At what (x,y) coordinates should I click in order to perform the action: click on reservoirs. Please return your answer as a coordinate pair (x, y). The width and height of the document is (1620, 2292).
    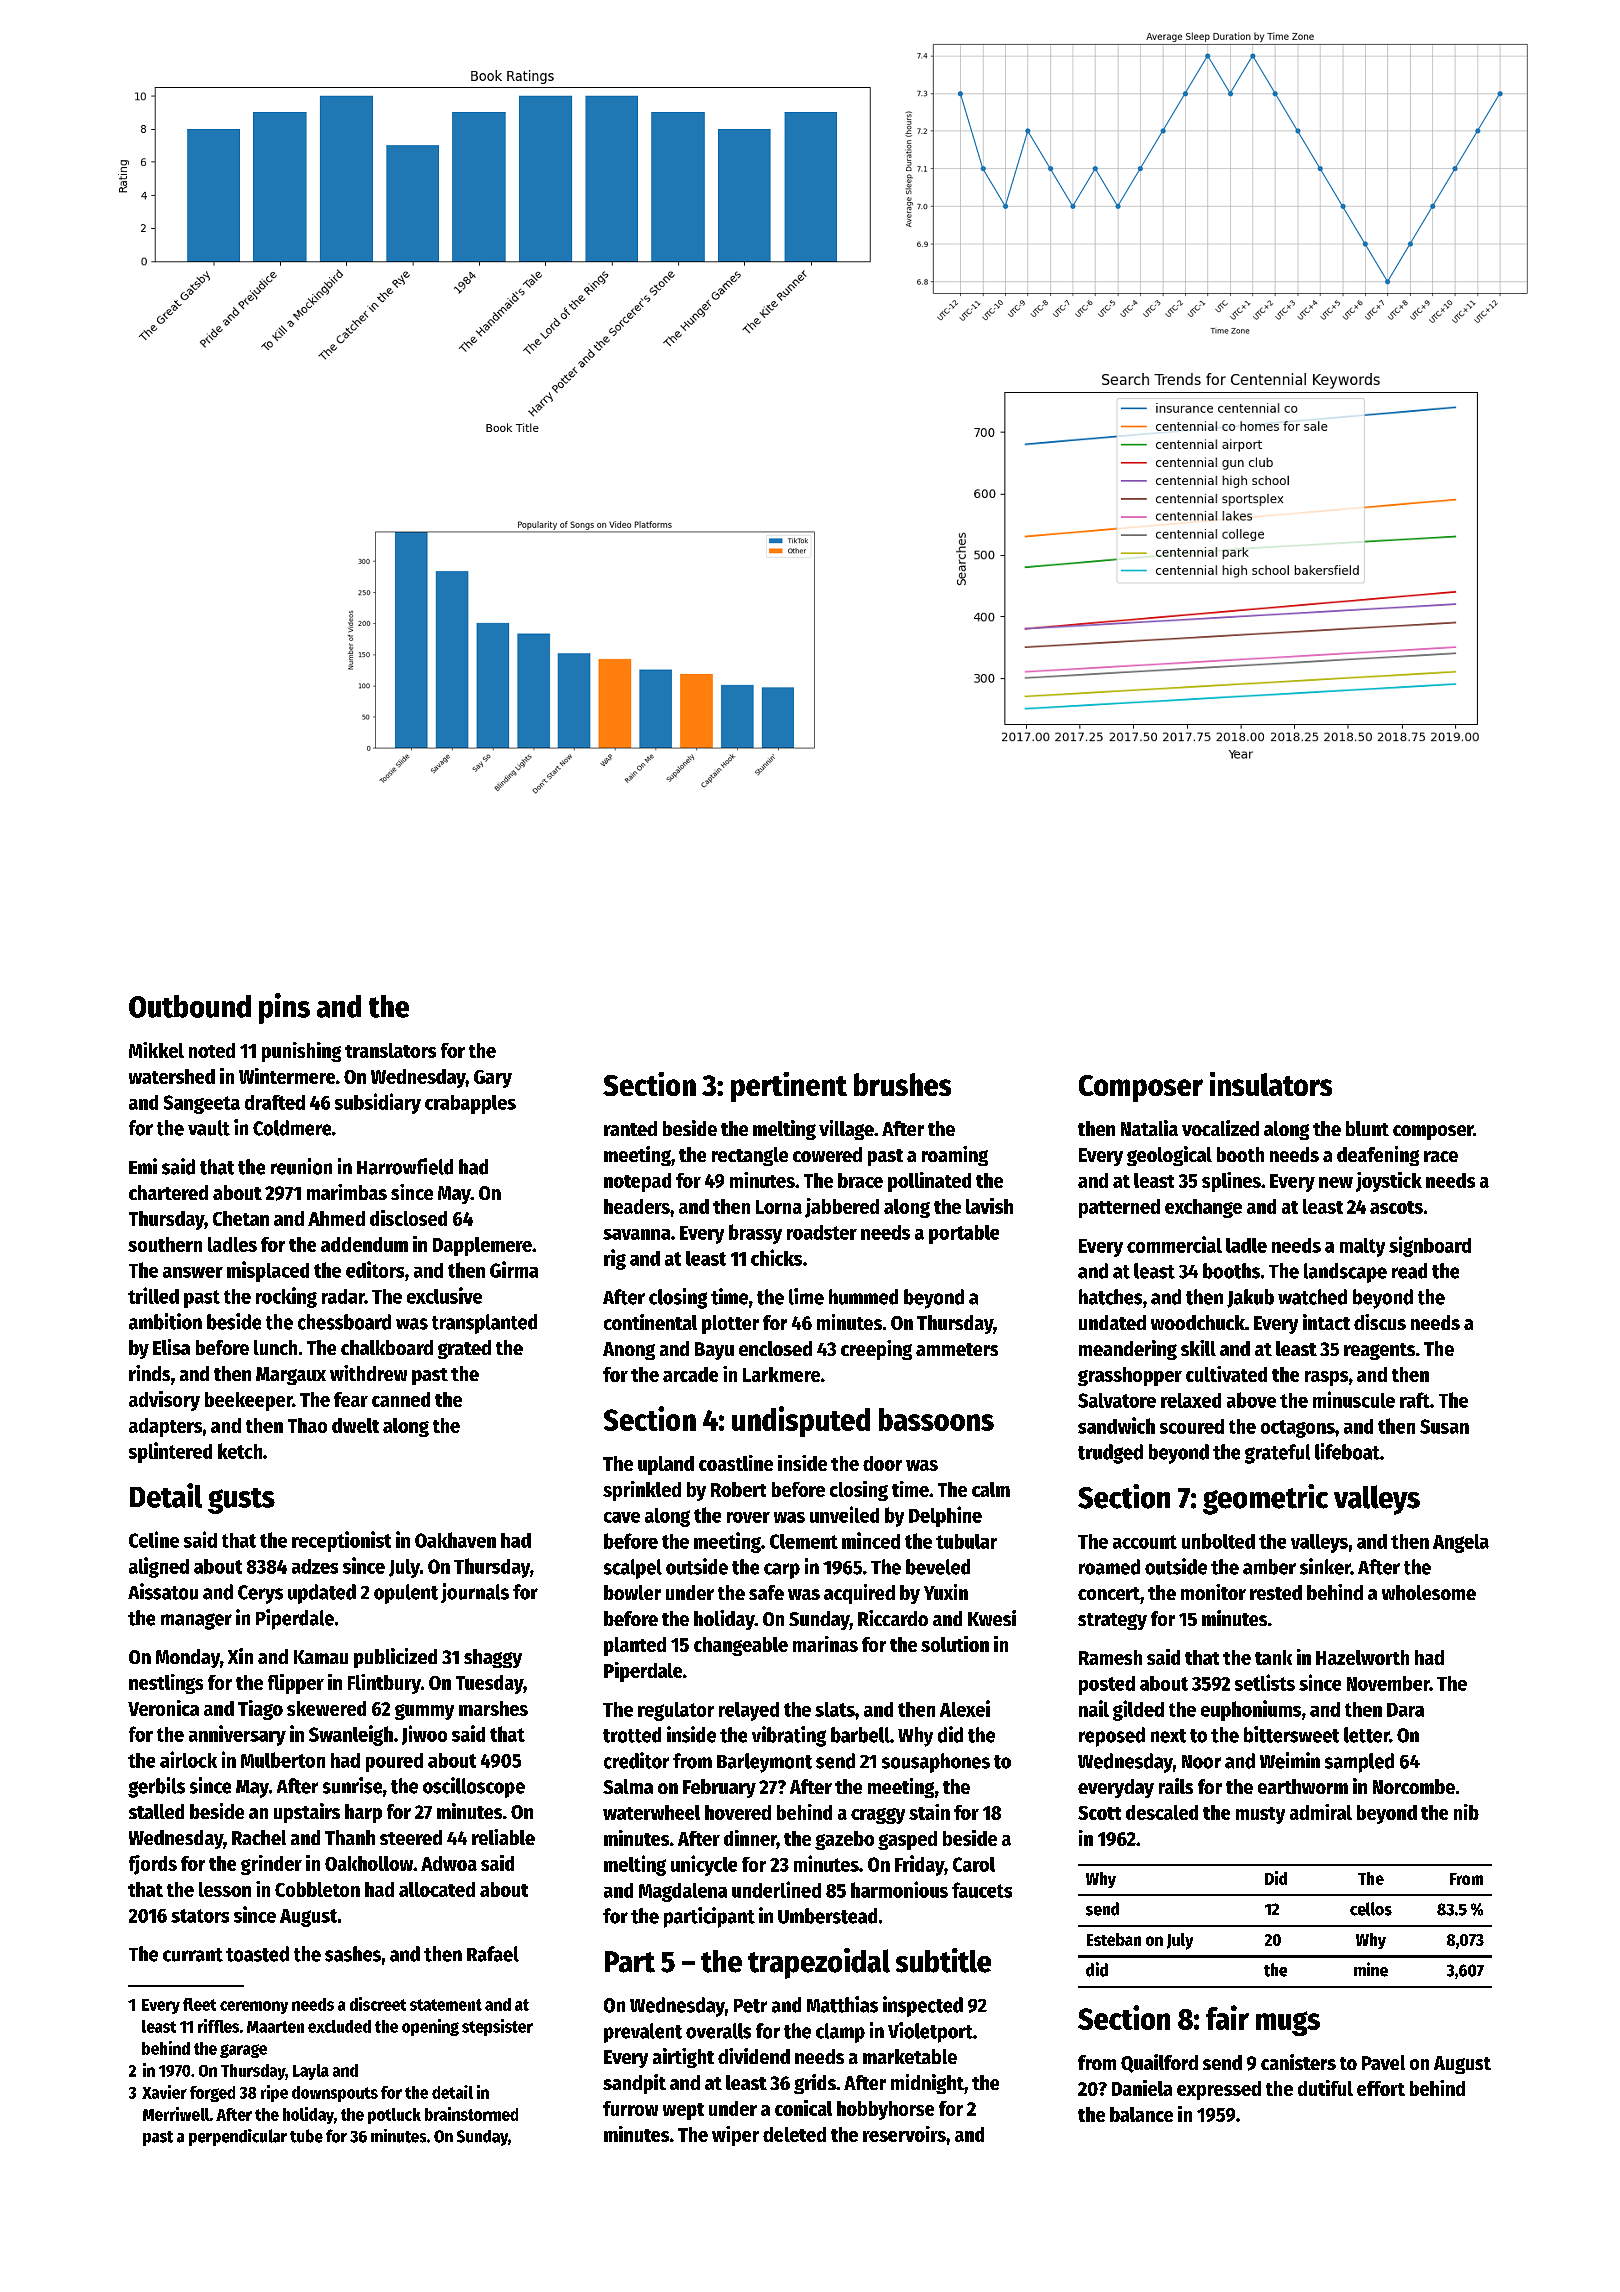
    Looking at the image, I should click on (904, 2134).
